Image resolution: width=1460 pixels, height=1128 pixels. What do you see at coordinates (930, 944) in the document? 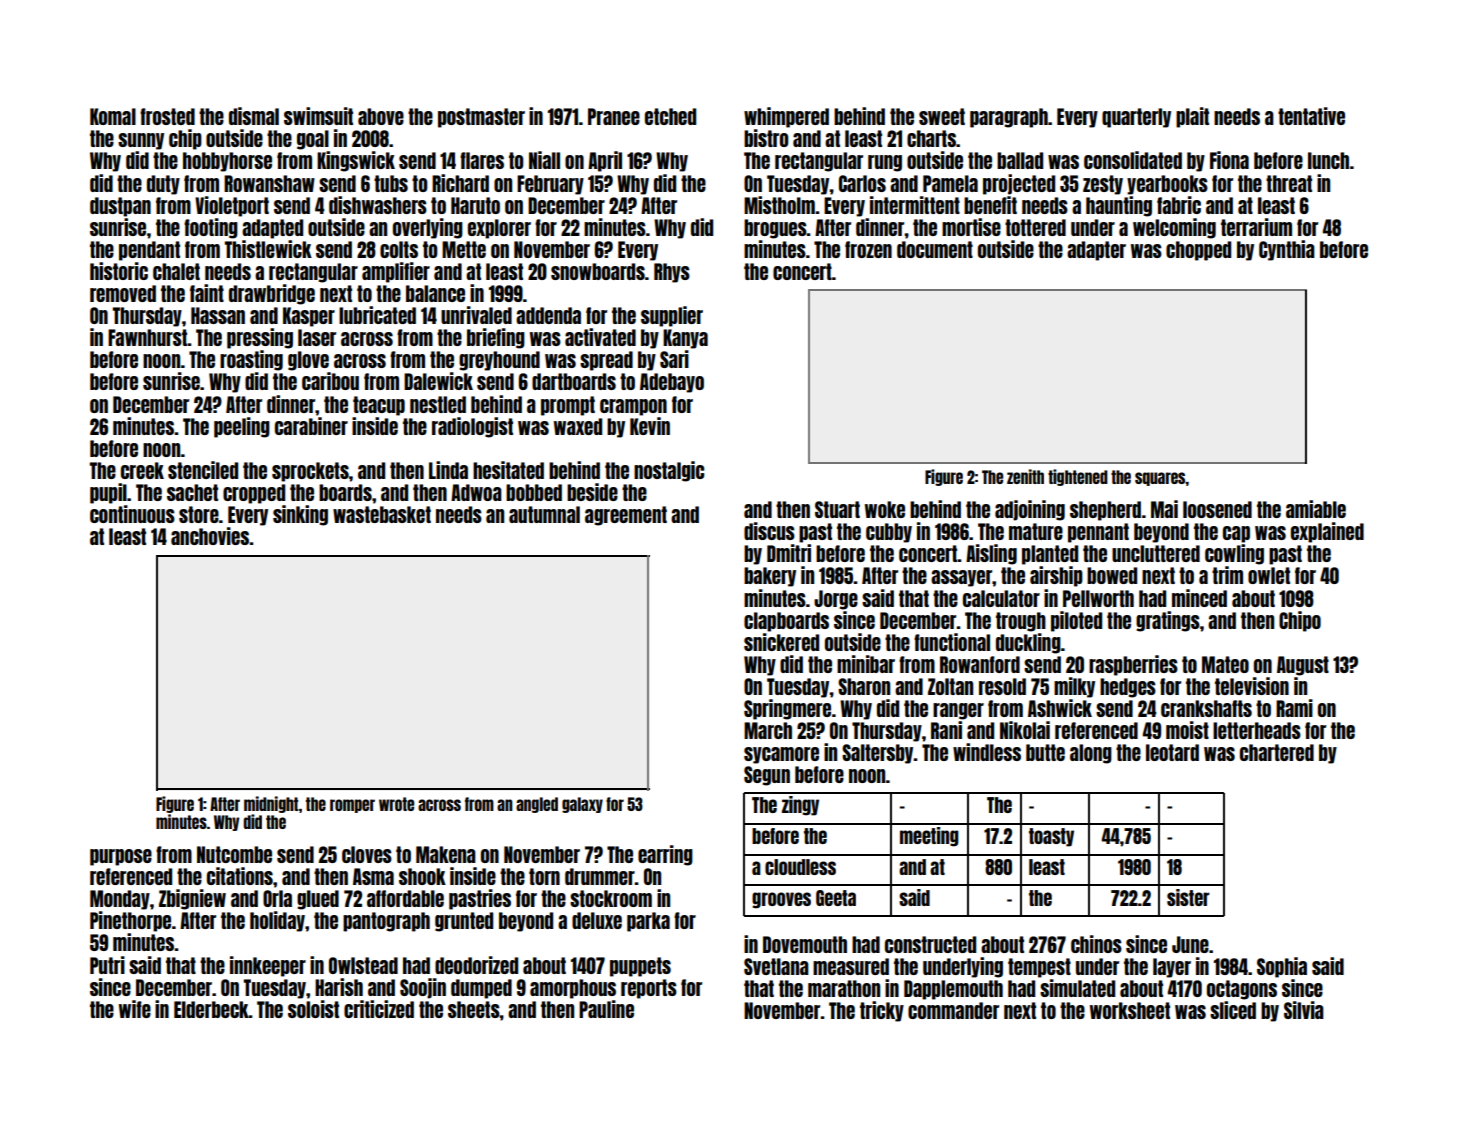
I see `constructed` at bounding box center [930, 944].
